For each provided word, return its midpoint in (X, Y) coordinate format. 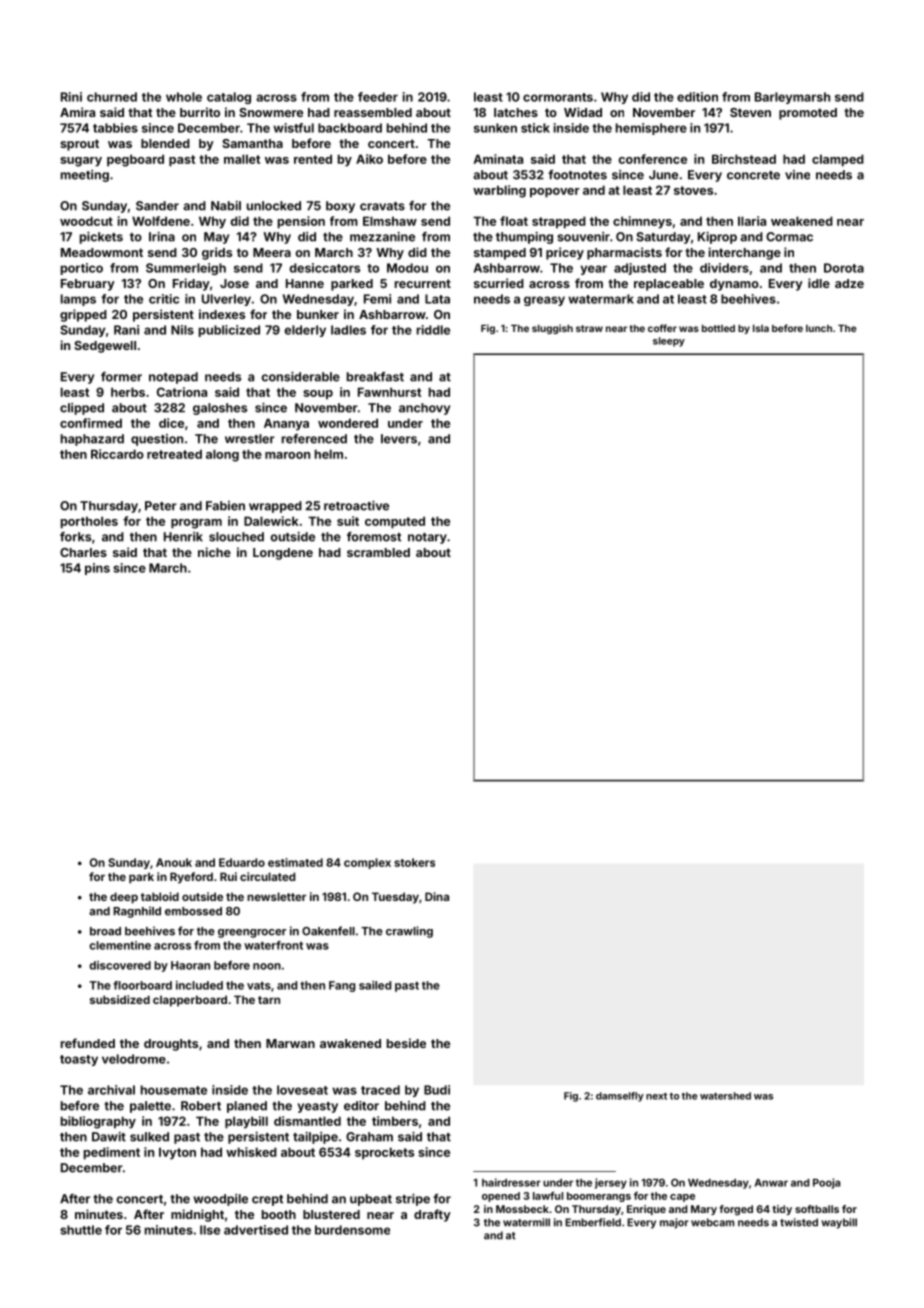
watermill (526, 1222)
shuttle (81, 1230)
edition (697, 97)
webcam (712, 1222)
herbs (128, 392)
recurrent (423, 283)
